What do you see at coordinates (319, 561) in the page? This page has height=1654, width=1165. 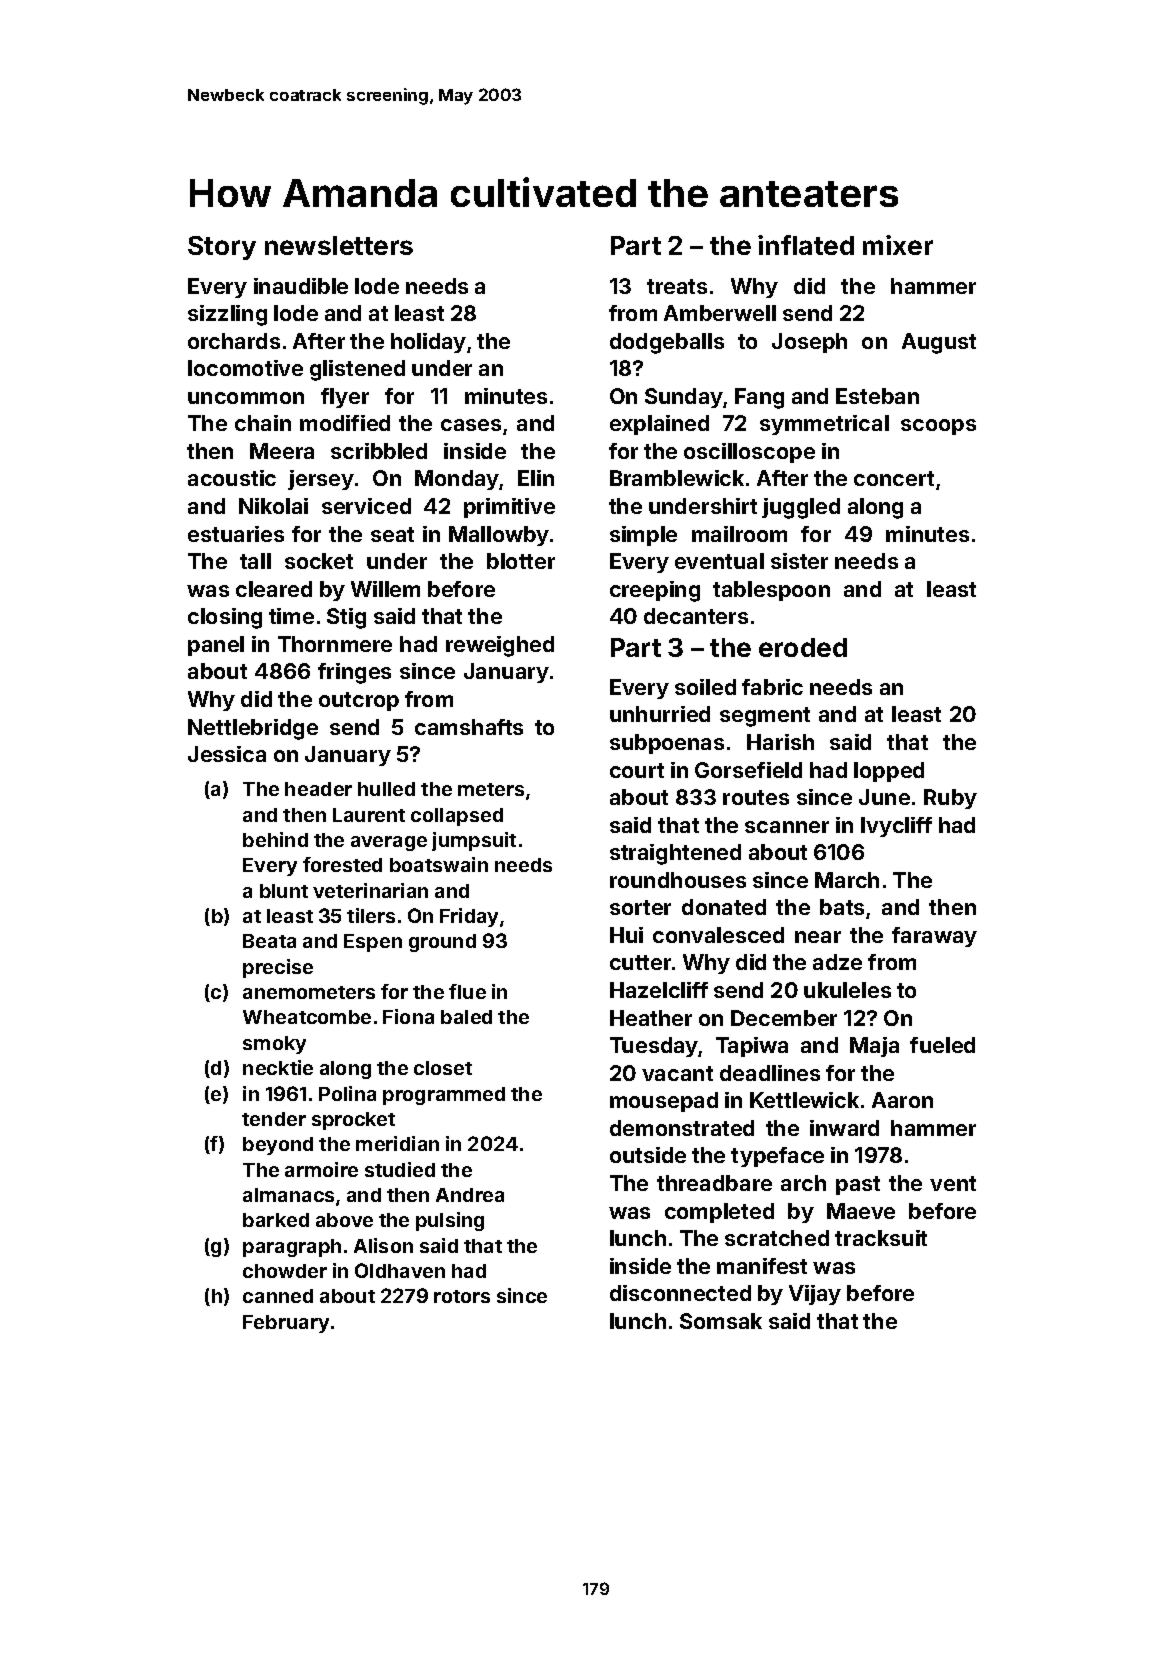 I see `socket` at bounding box center [319, 561].
